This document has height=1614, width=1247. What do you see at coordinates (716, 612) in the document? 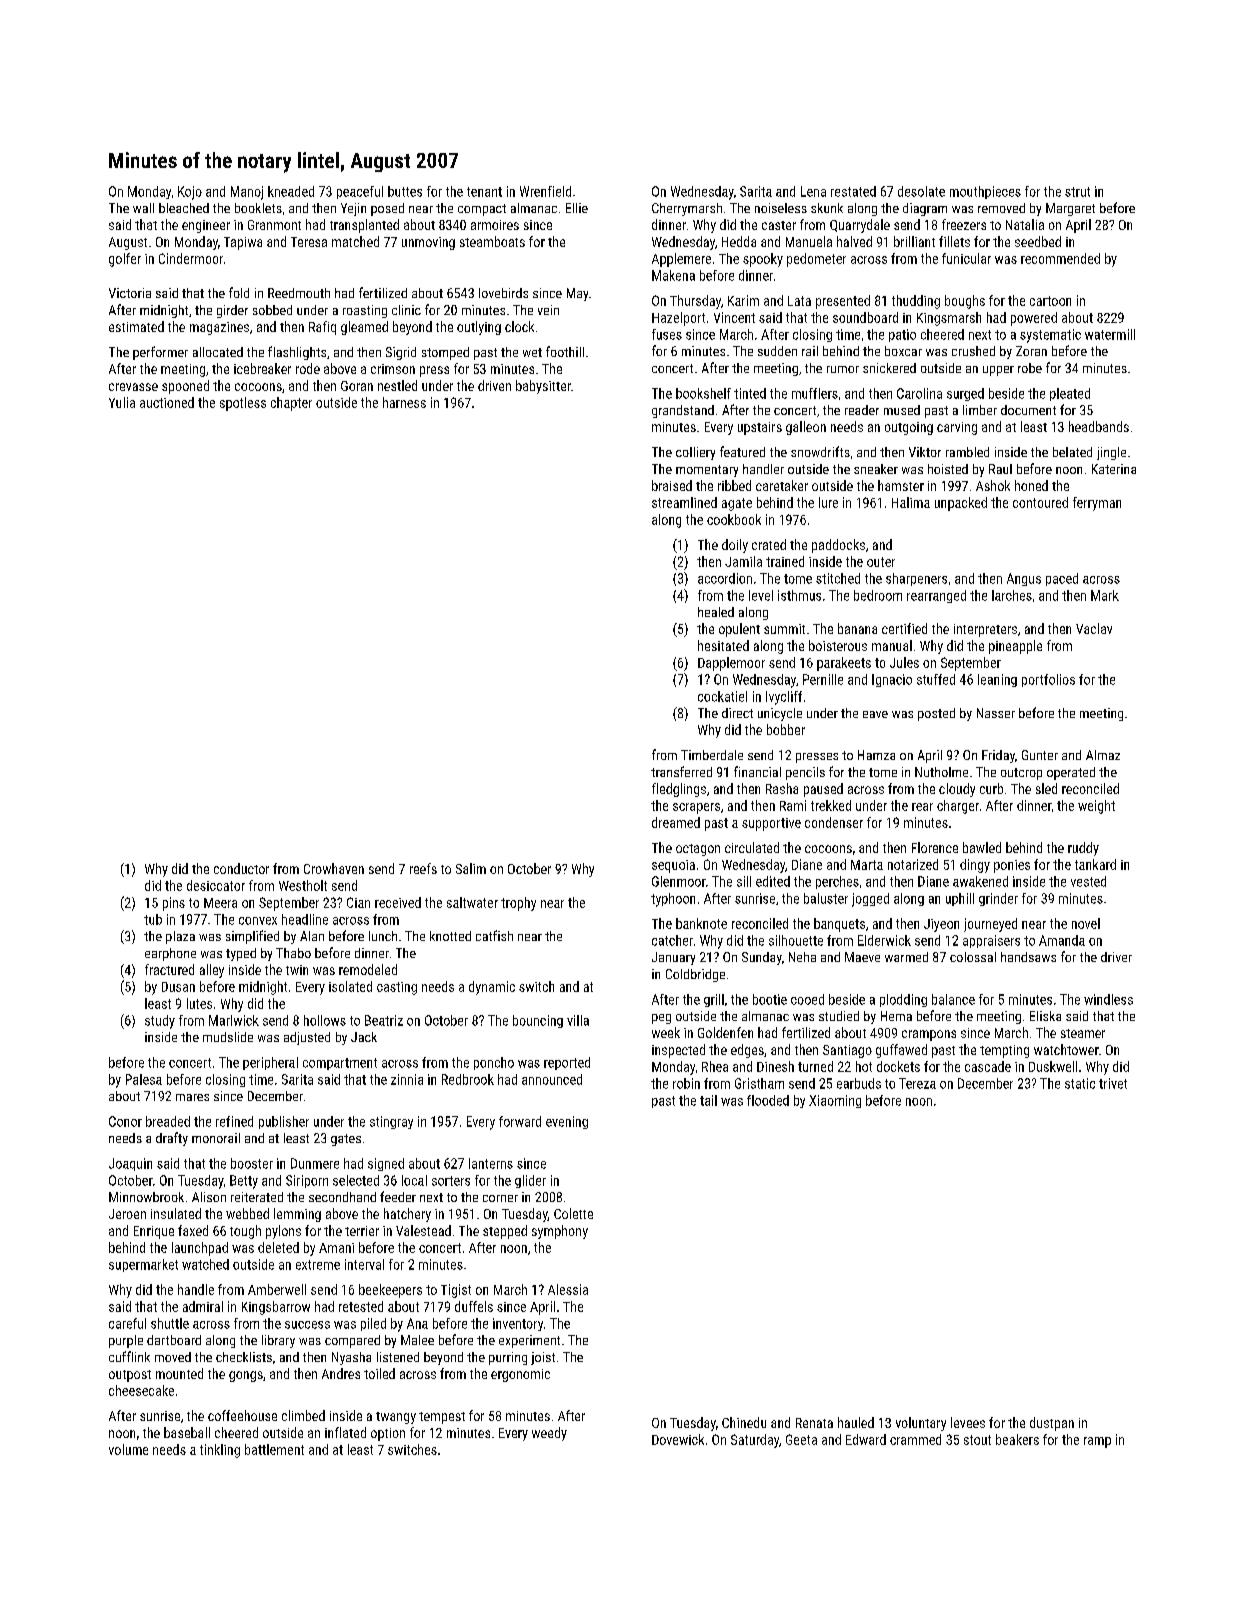
I see `healed` at bounding box center [716, 612].
